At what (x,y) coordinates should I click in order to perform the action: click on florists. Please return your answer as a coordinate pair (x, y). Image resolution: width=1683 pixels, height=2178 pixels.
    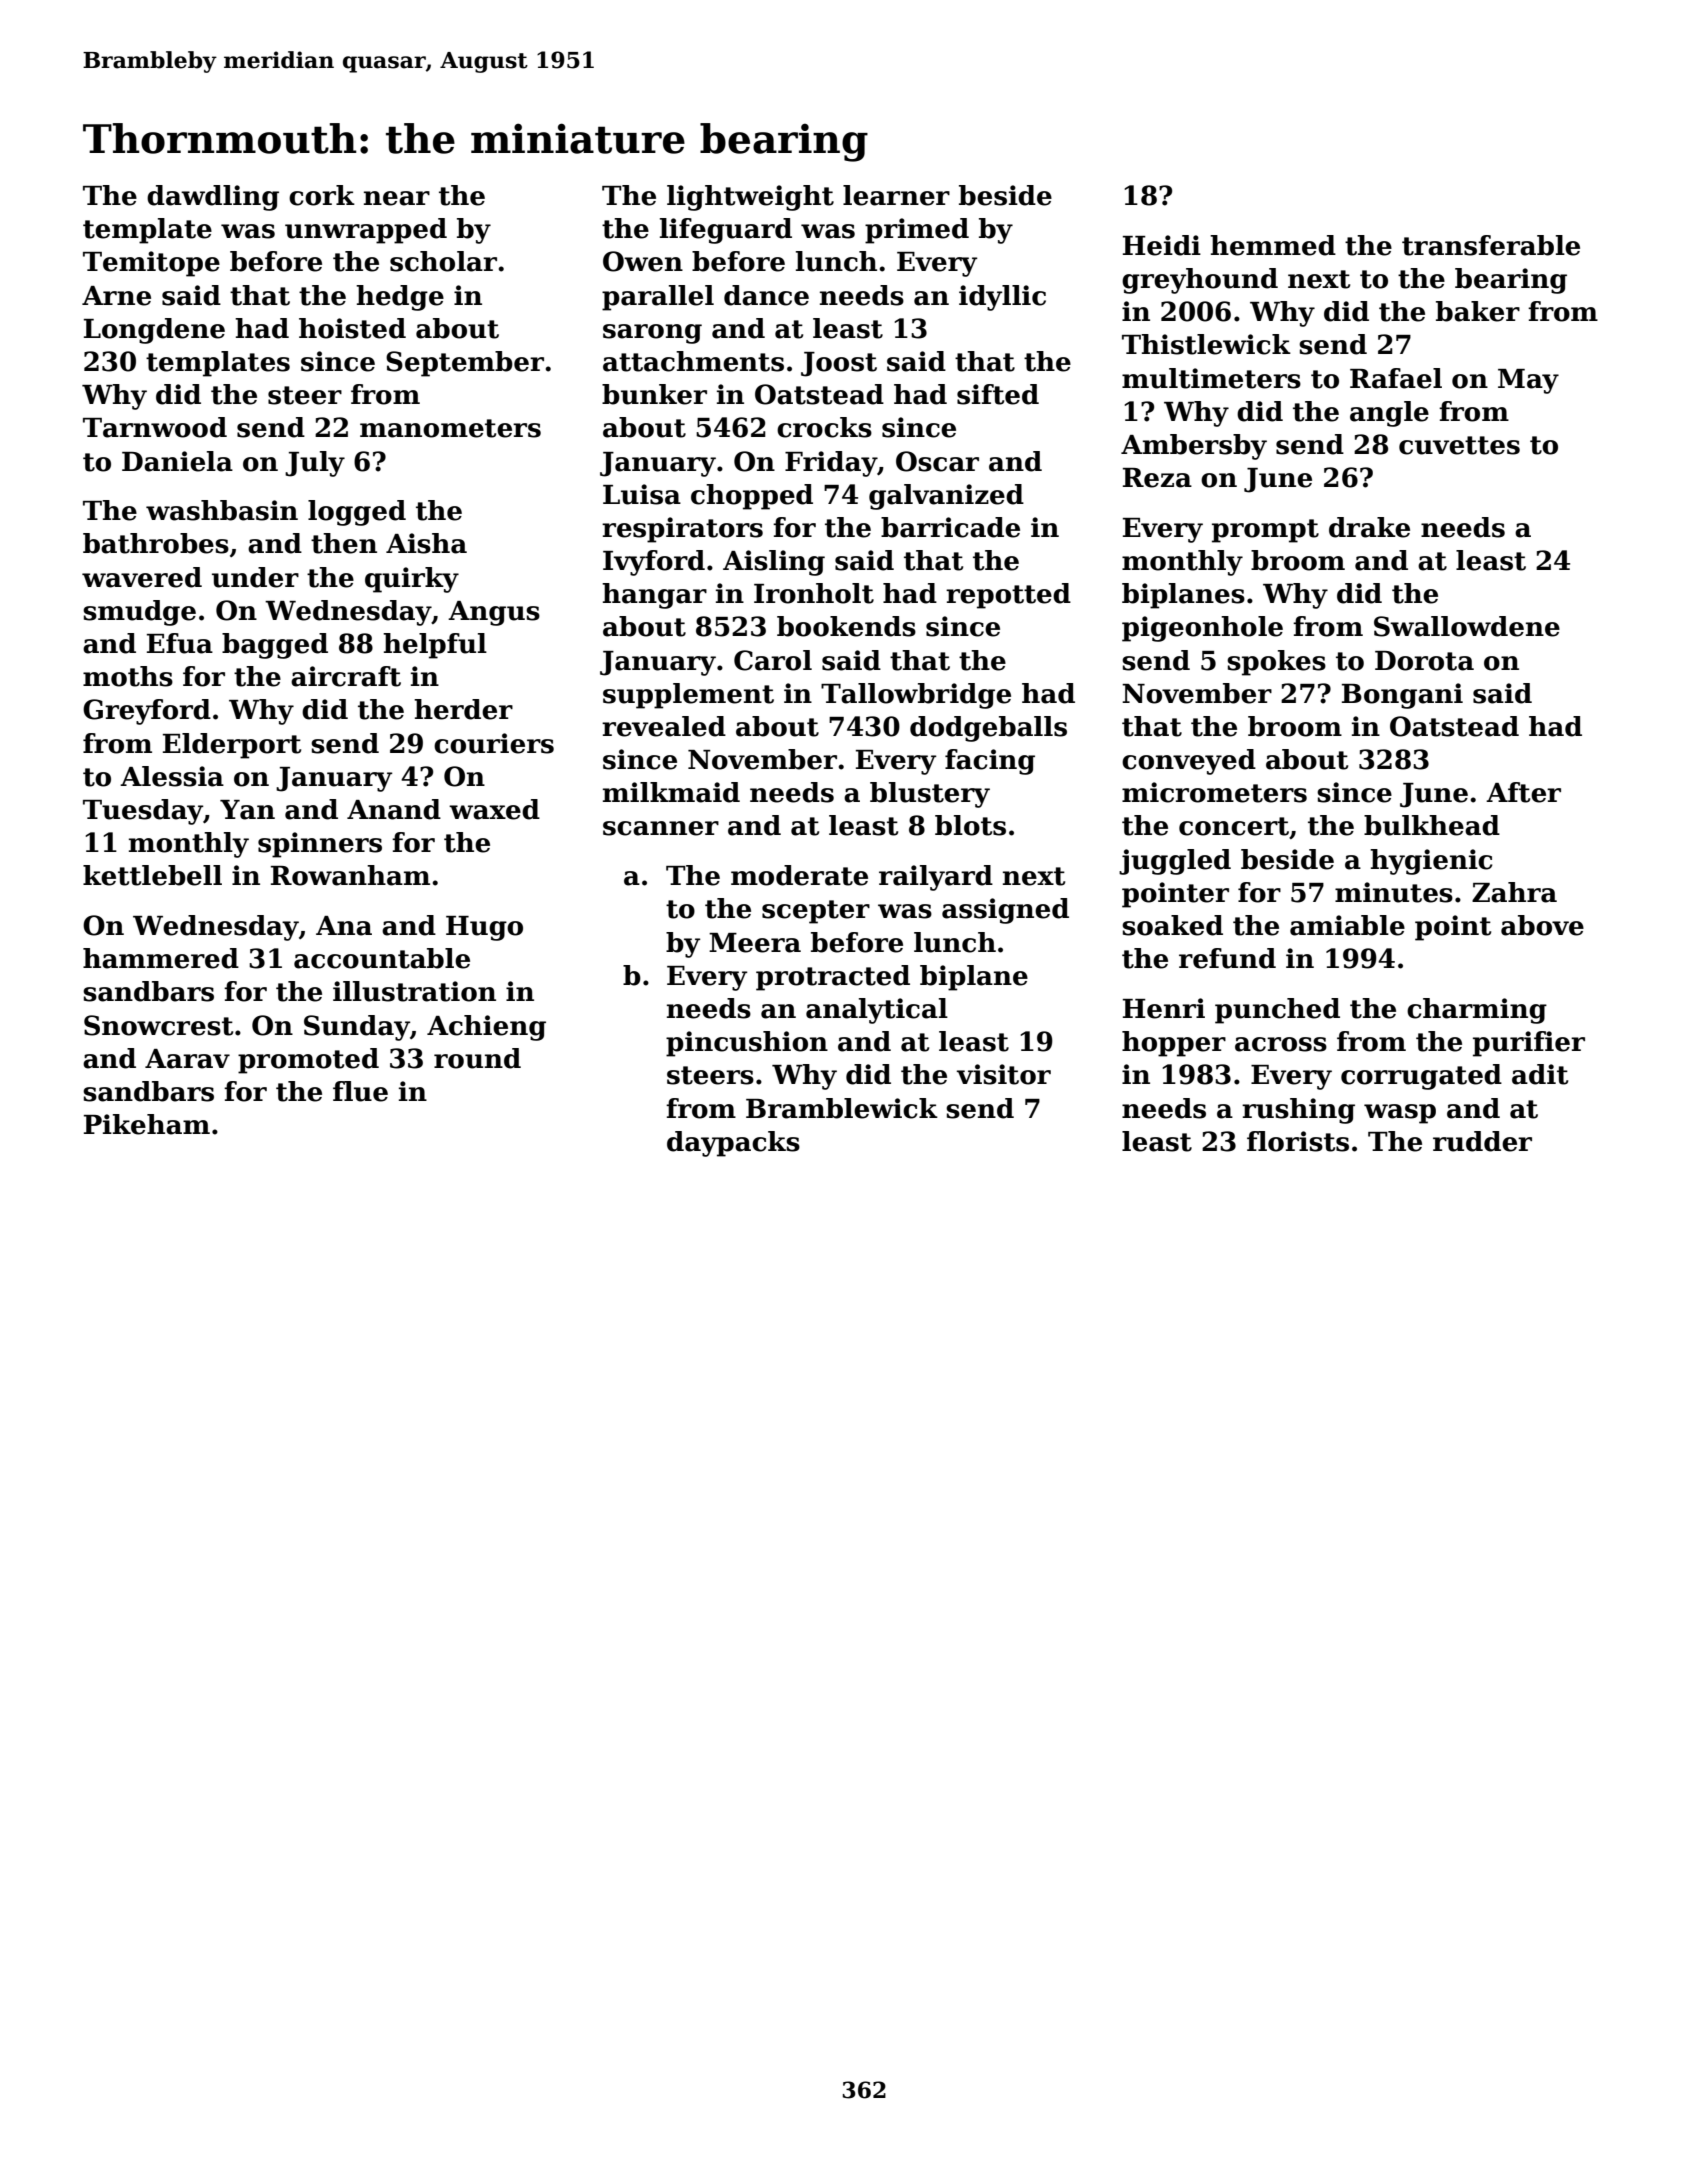
    Looking at the image, I should click on (1298, 1141).
